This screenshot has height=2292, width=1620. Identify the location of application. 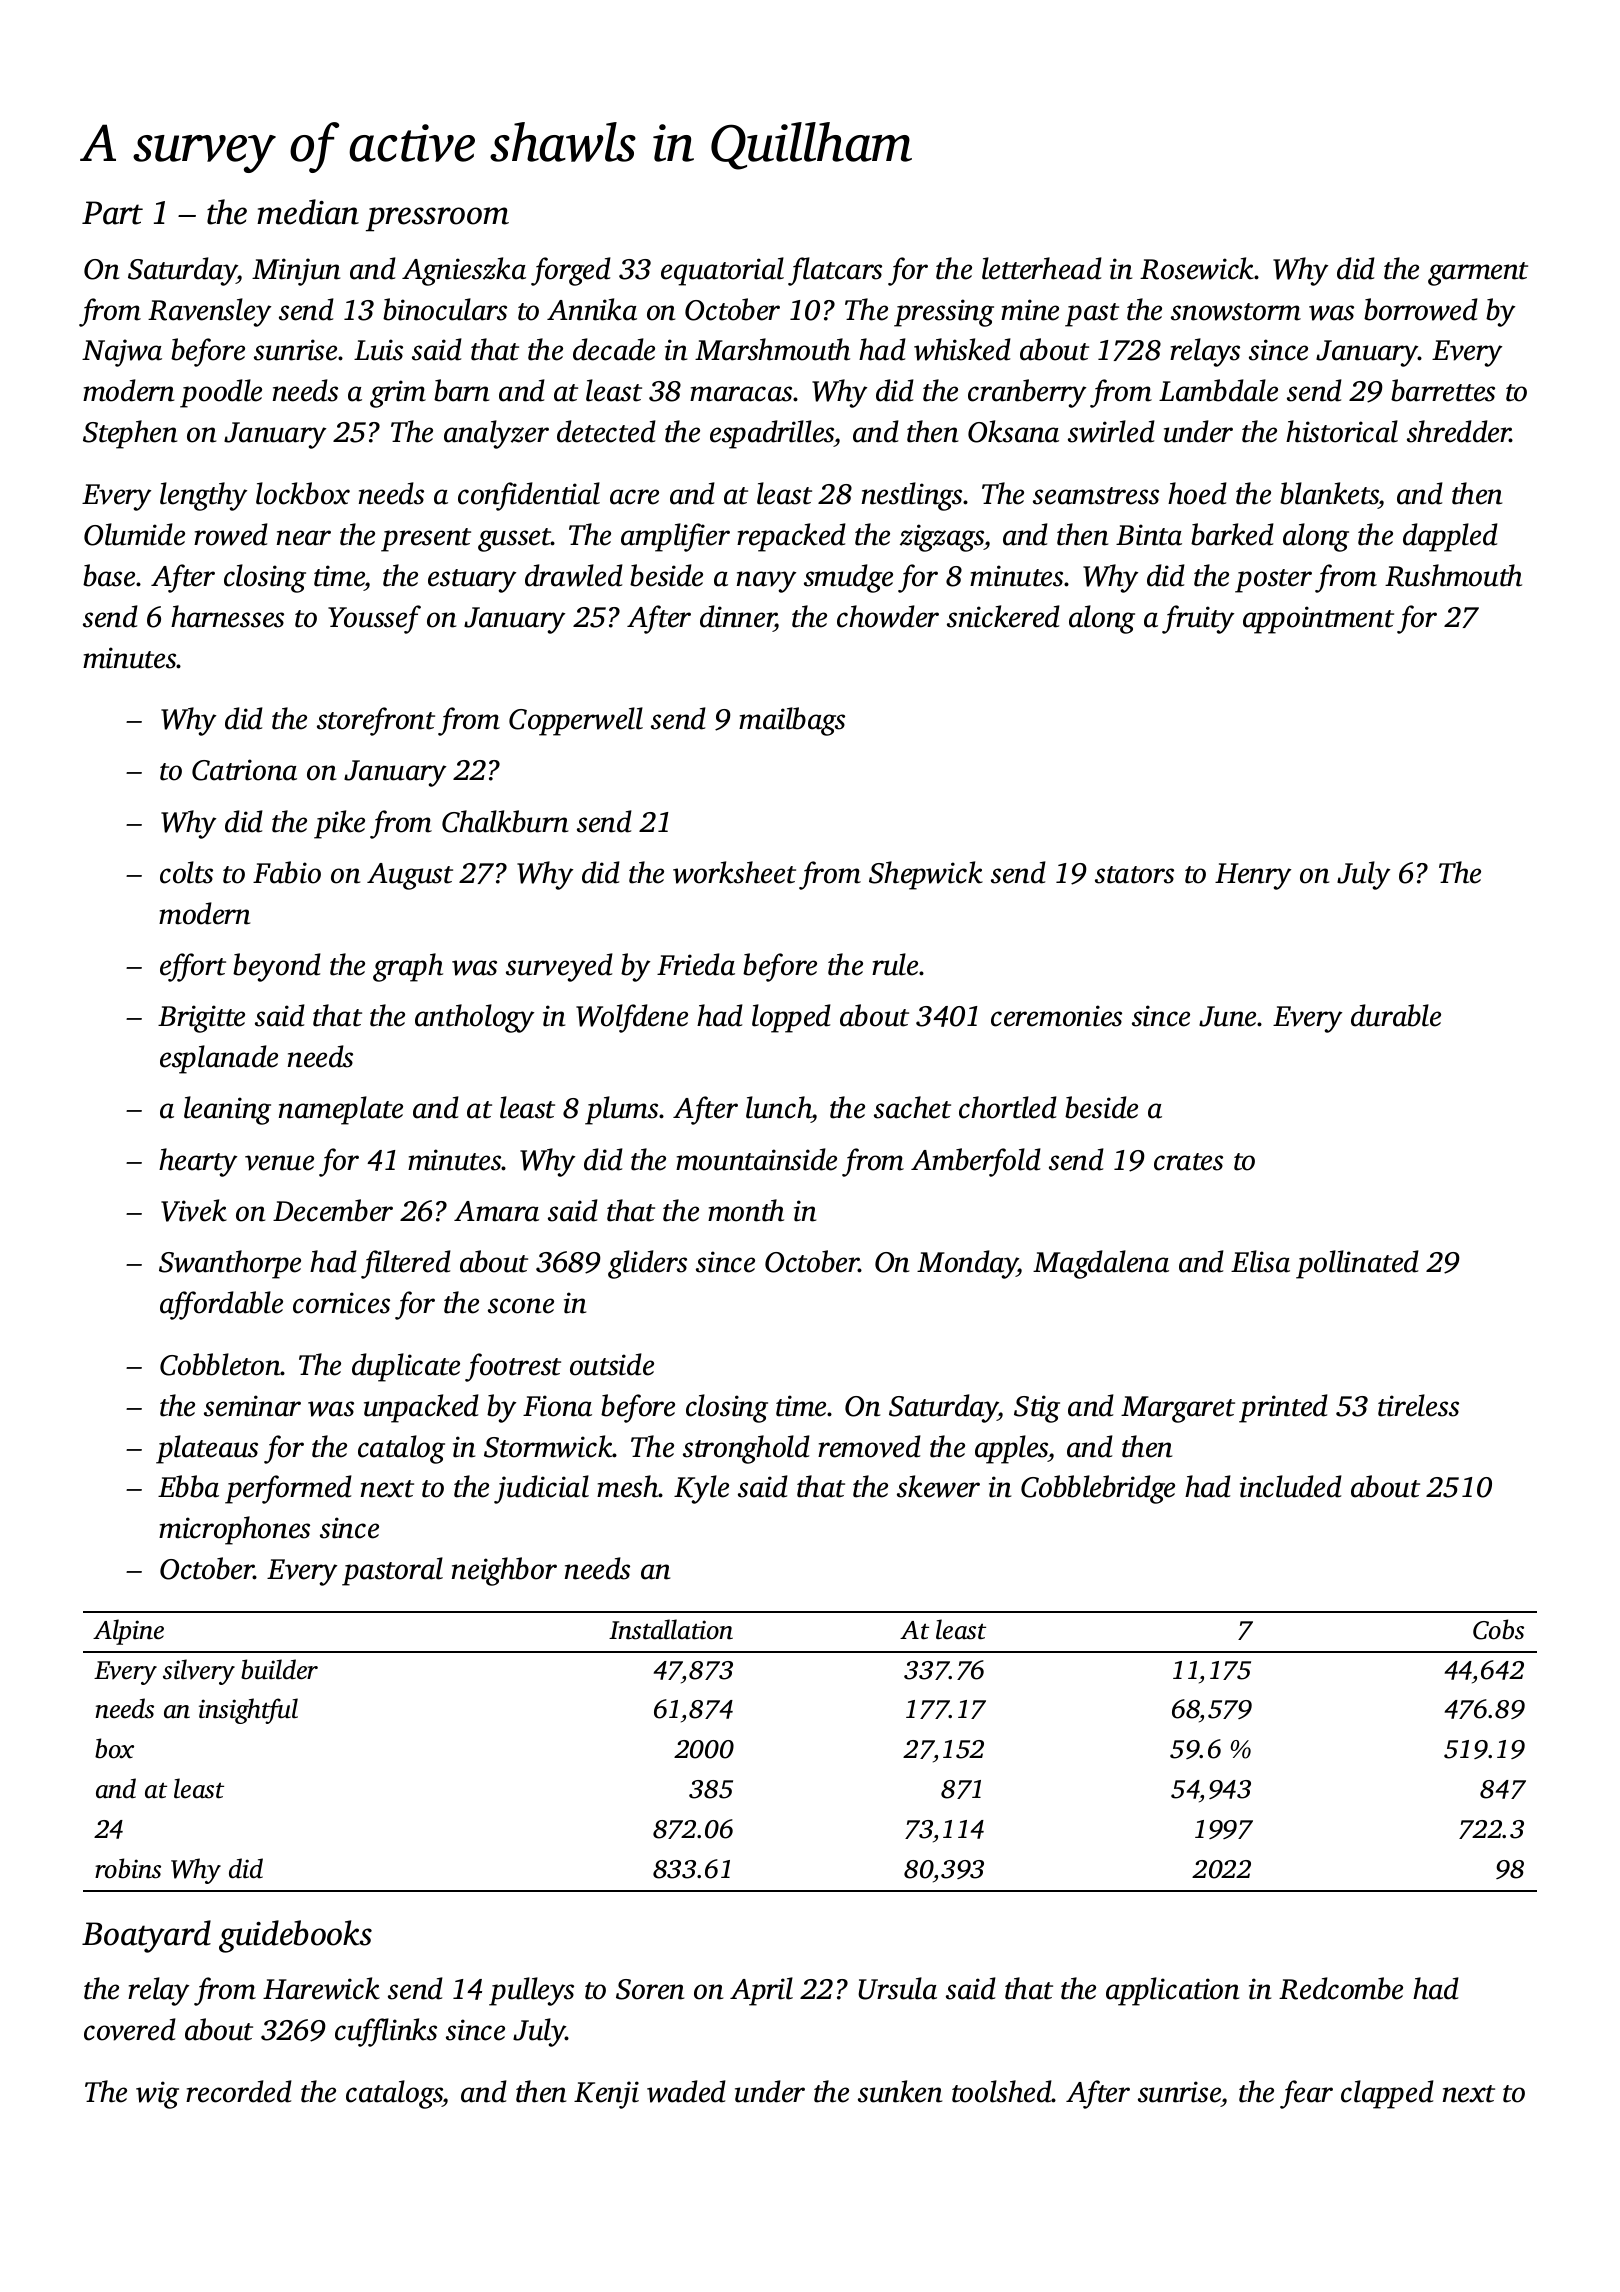
(1172, 1991).
